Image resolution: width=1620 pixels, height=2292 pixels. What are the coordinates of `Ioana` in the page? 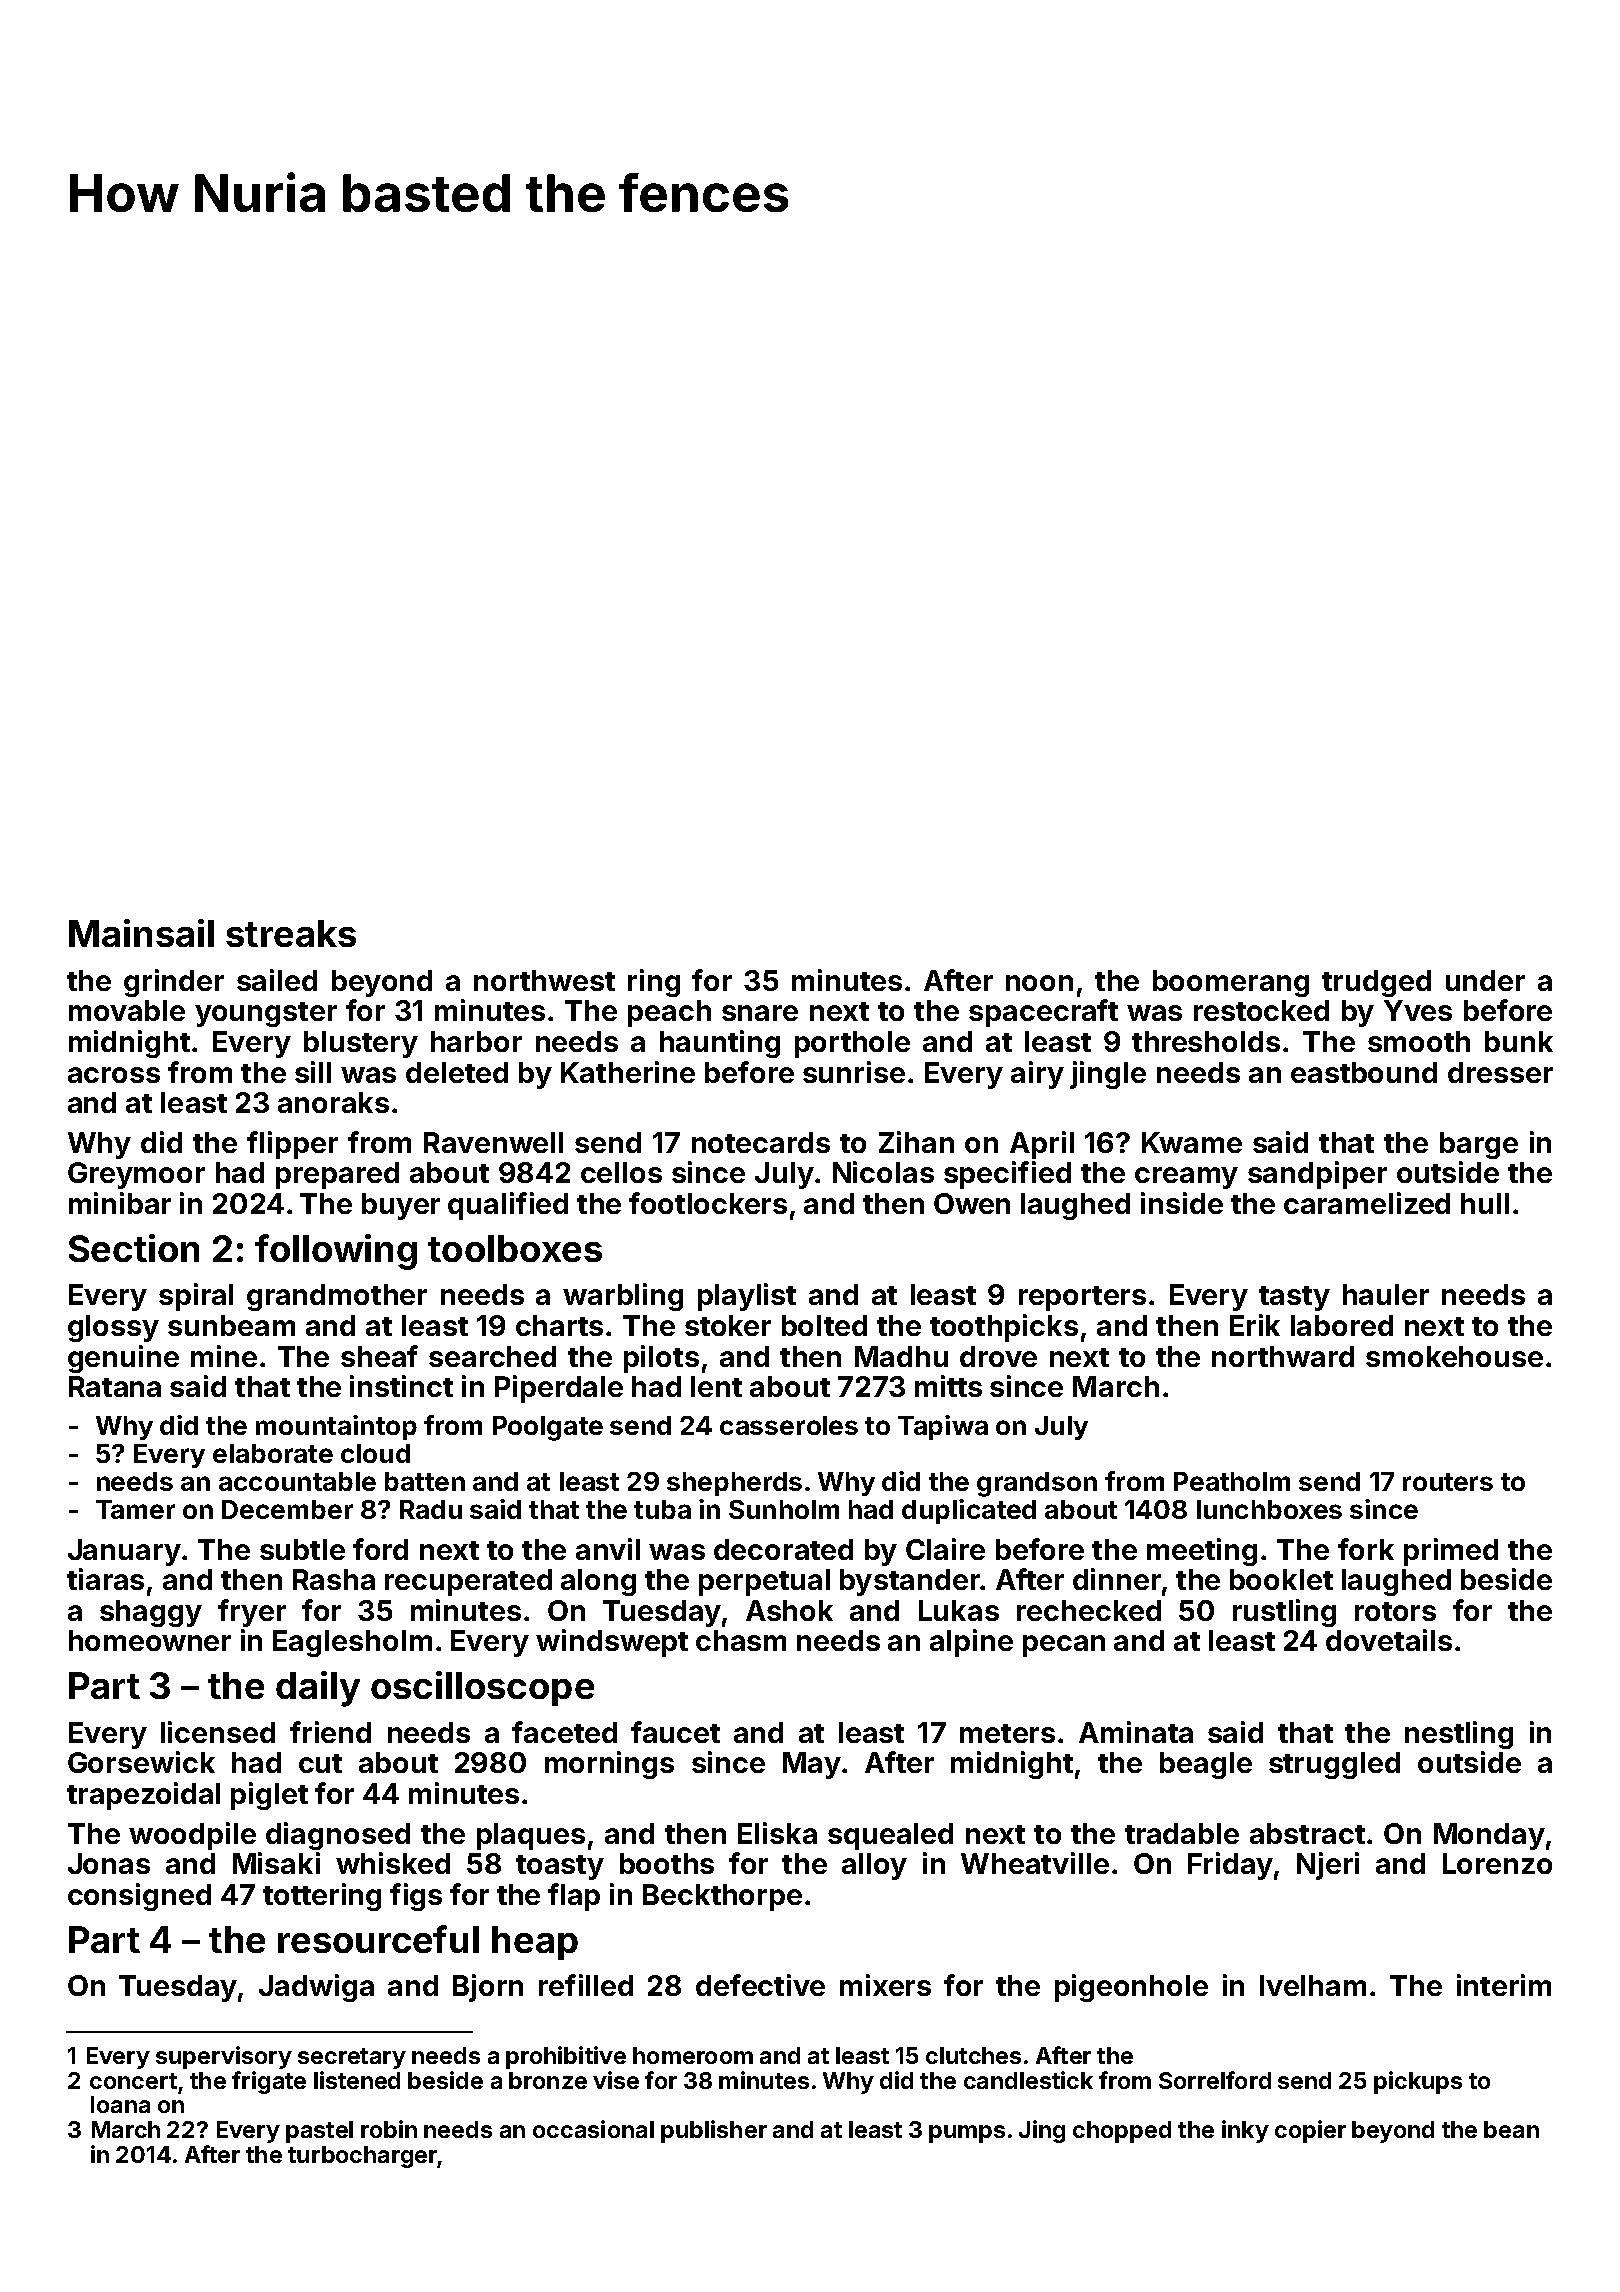 It's located at (120, 2104).
